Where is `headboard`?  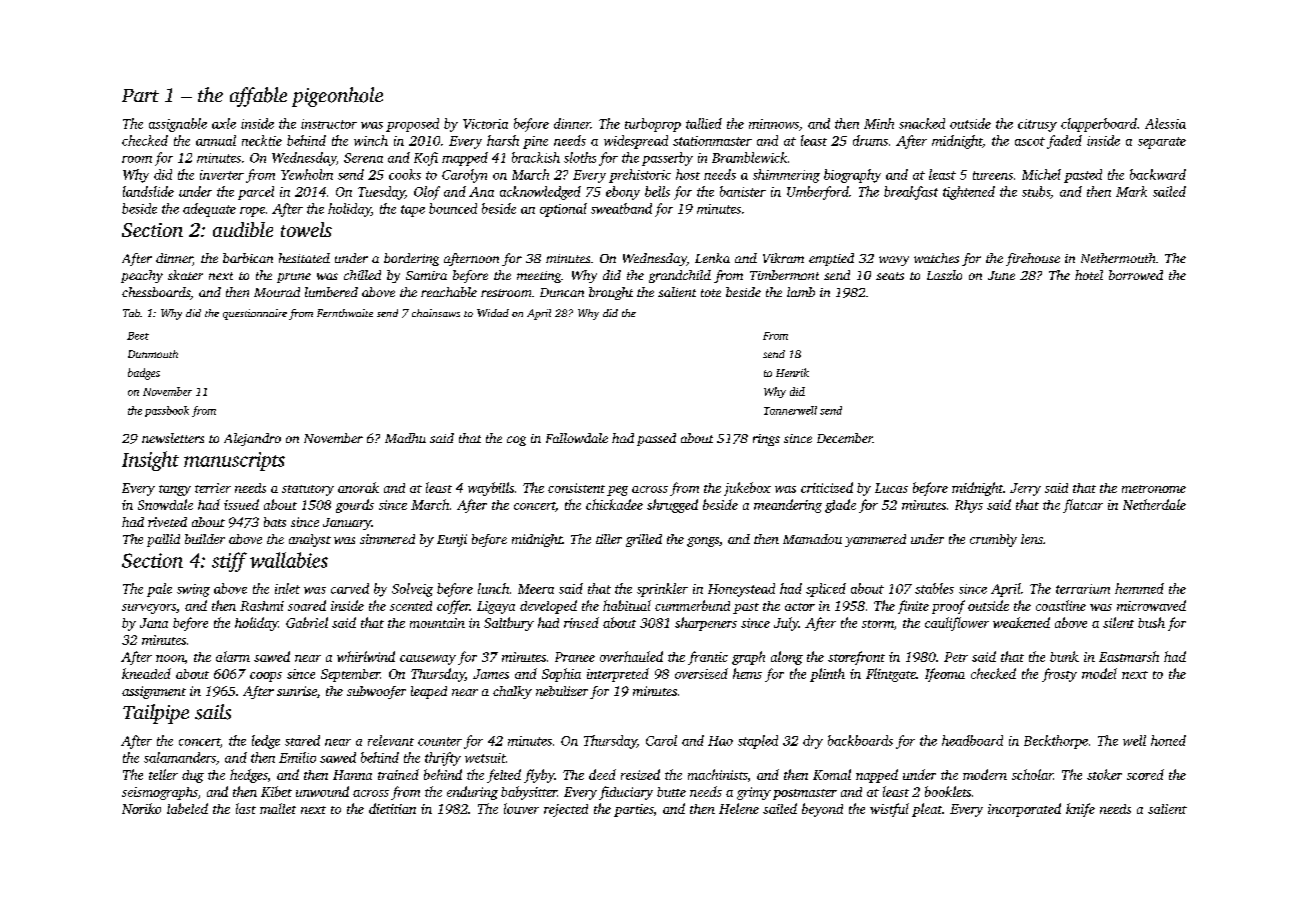
headboard is located at coordinates (972, 740).
